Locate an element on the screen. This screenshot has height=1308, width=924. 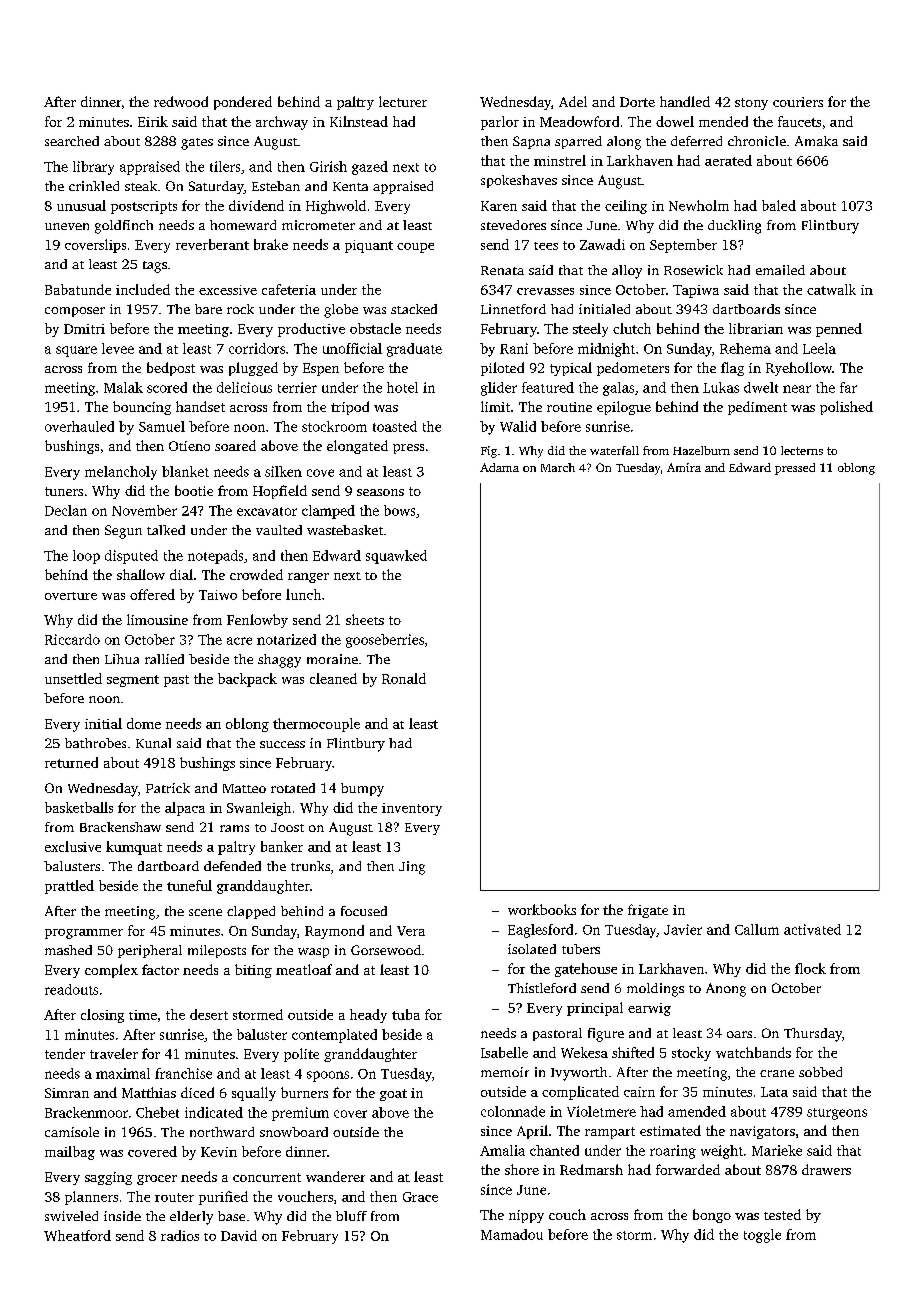
parlor is located at coordinates (500, 123).
